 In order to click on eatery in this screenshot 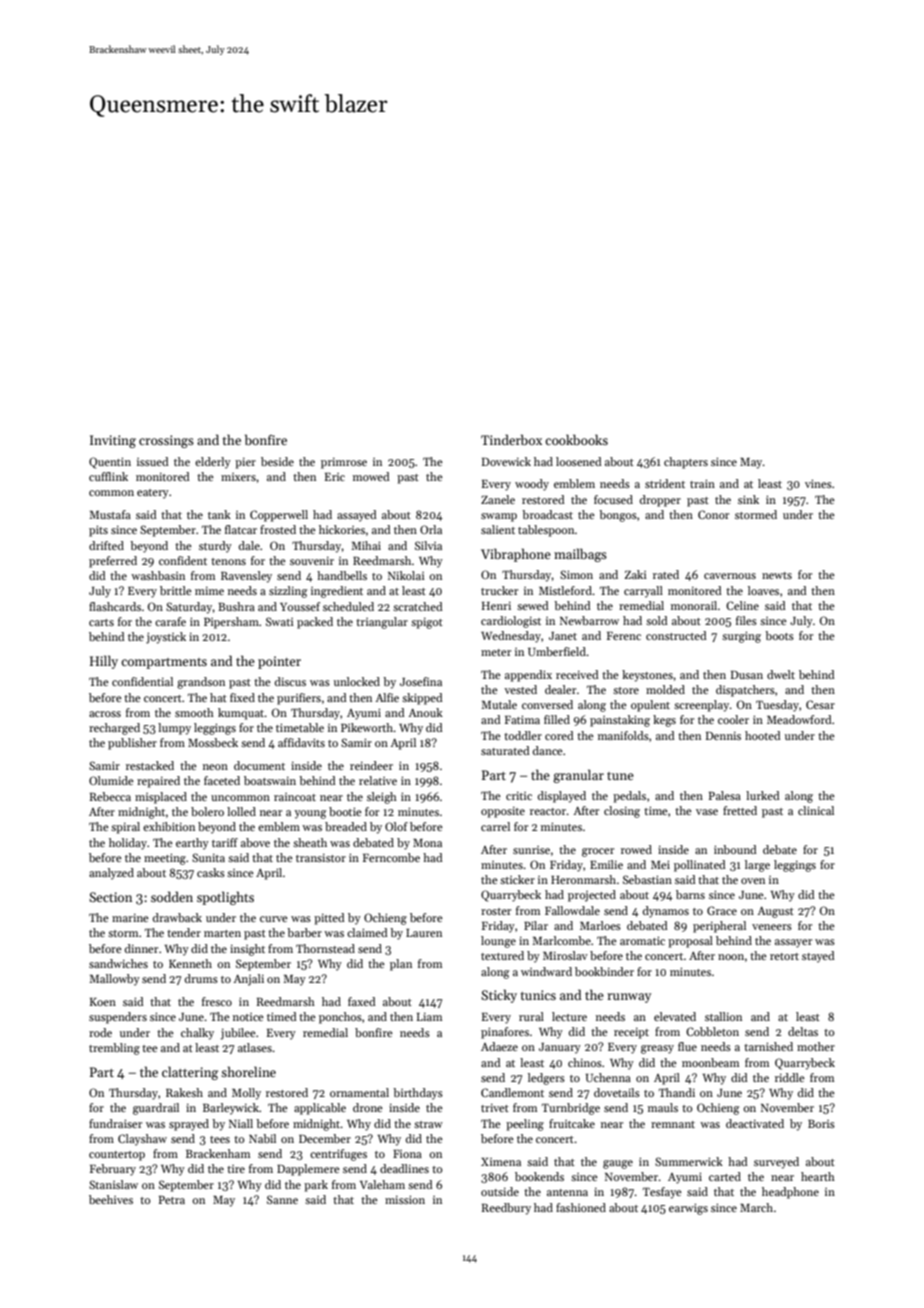, I will do `click(153, 494)`.
